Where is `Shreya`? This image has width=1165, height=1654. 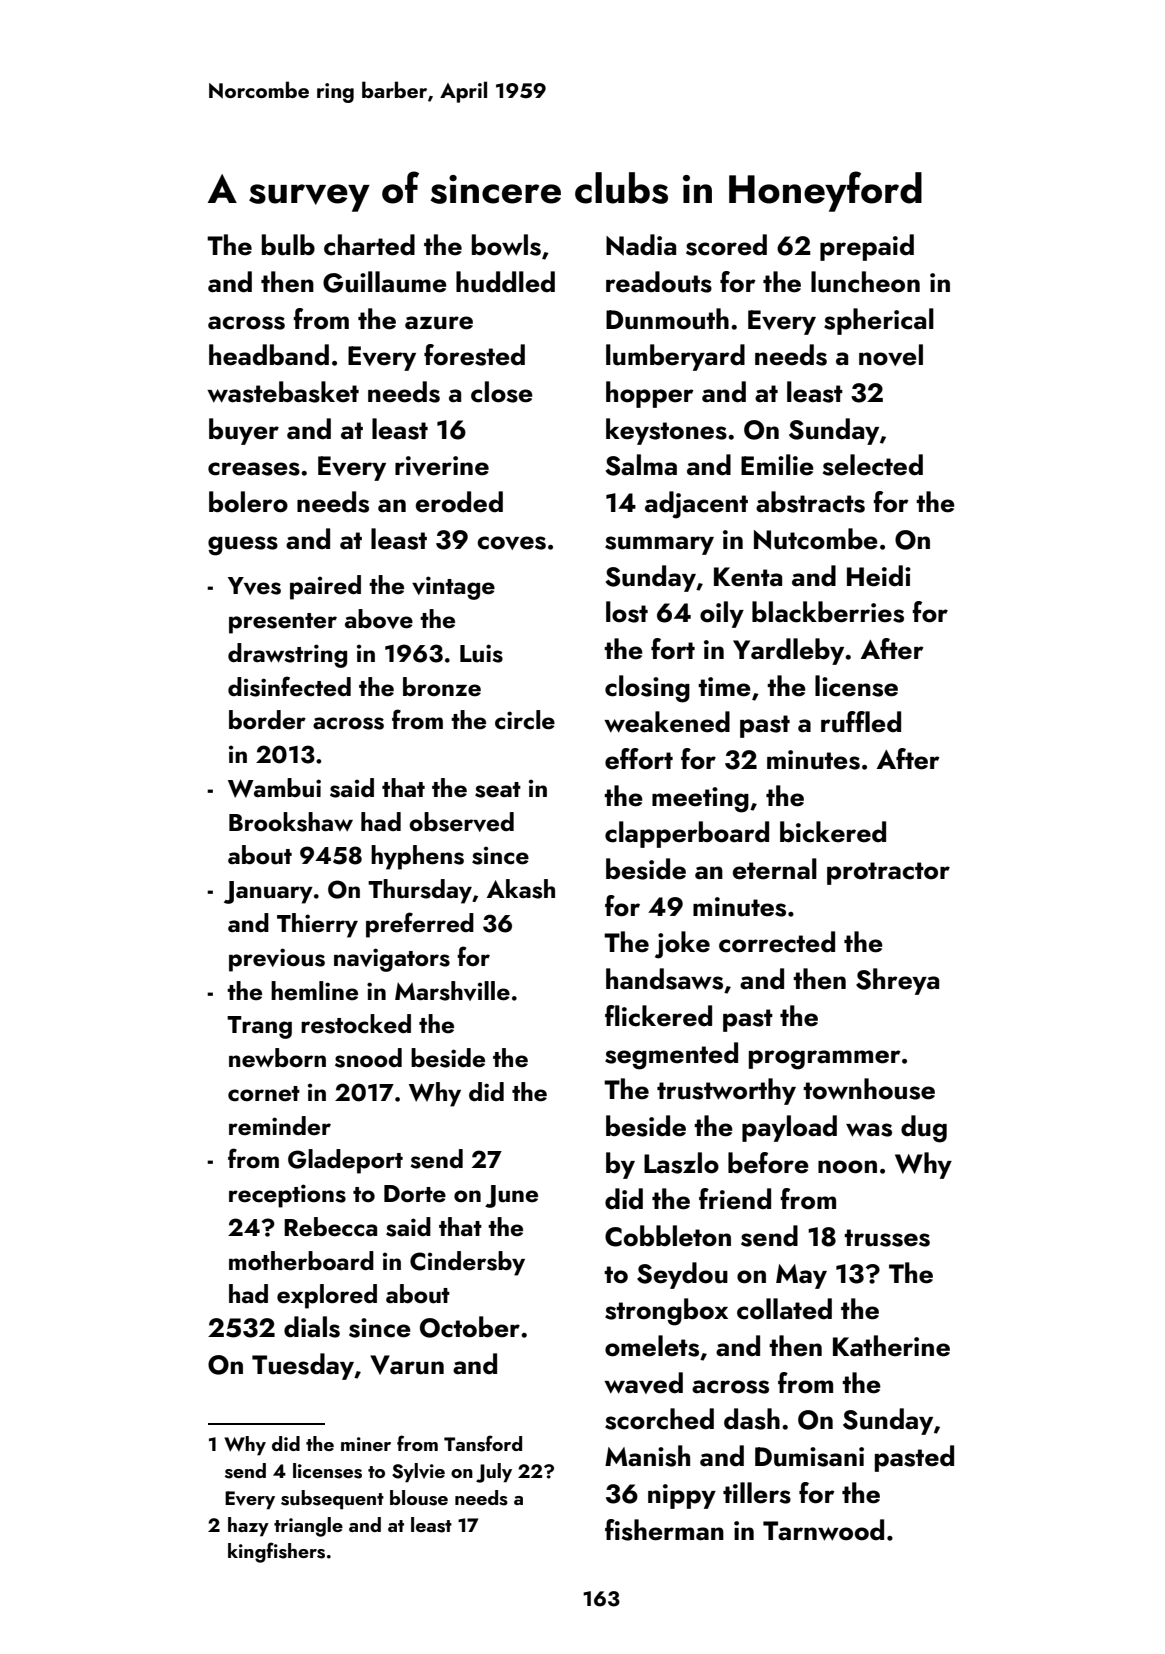
Shreya is located at coordinates (897, 981).
